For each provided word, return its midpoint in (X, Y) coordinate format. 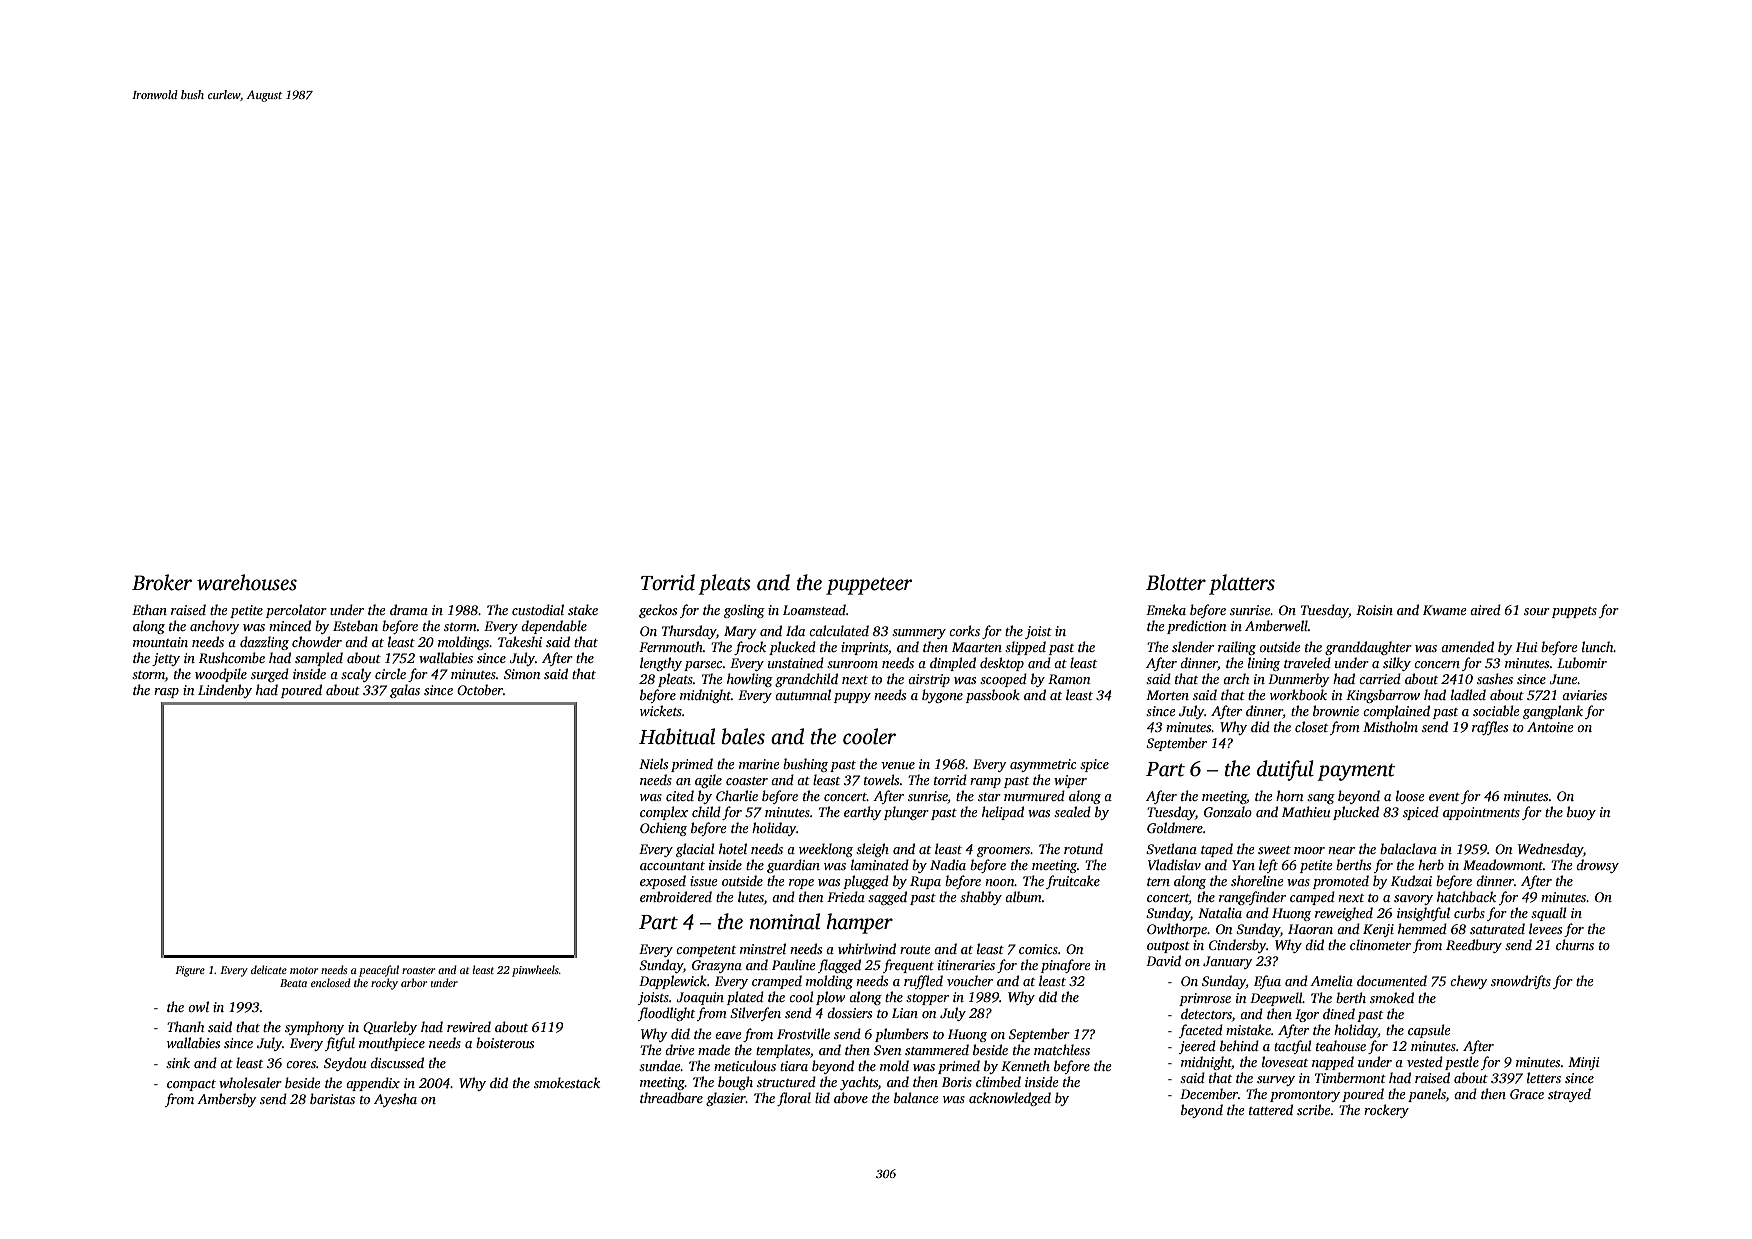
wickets (661, 710)
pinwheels (535, 971)
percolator (296, 611)
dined (1339, 1013)
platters (1242, 584)
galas (405, 691)
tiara (794, 1066)
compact (191, 1085)
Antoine (1550, 727)
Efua (1267, 982)
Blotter (1176, 582)
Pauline (794, 964)
